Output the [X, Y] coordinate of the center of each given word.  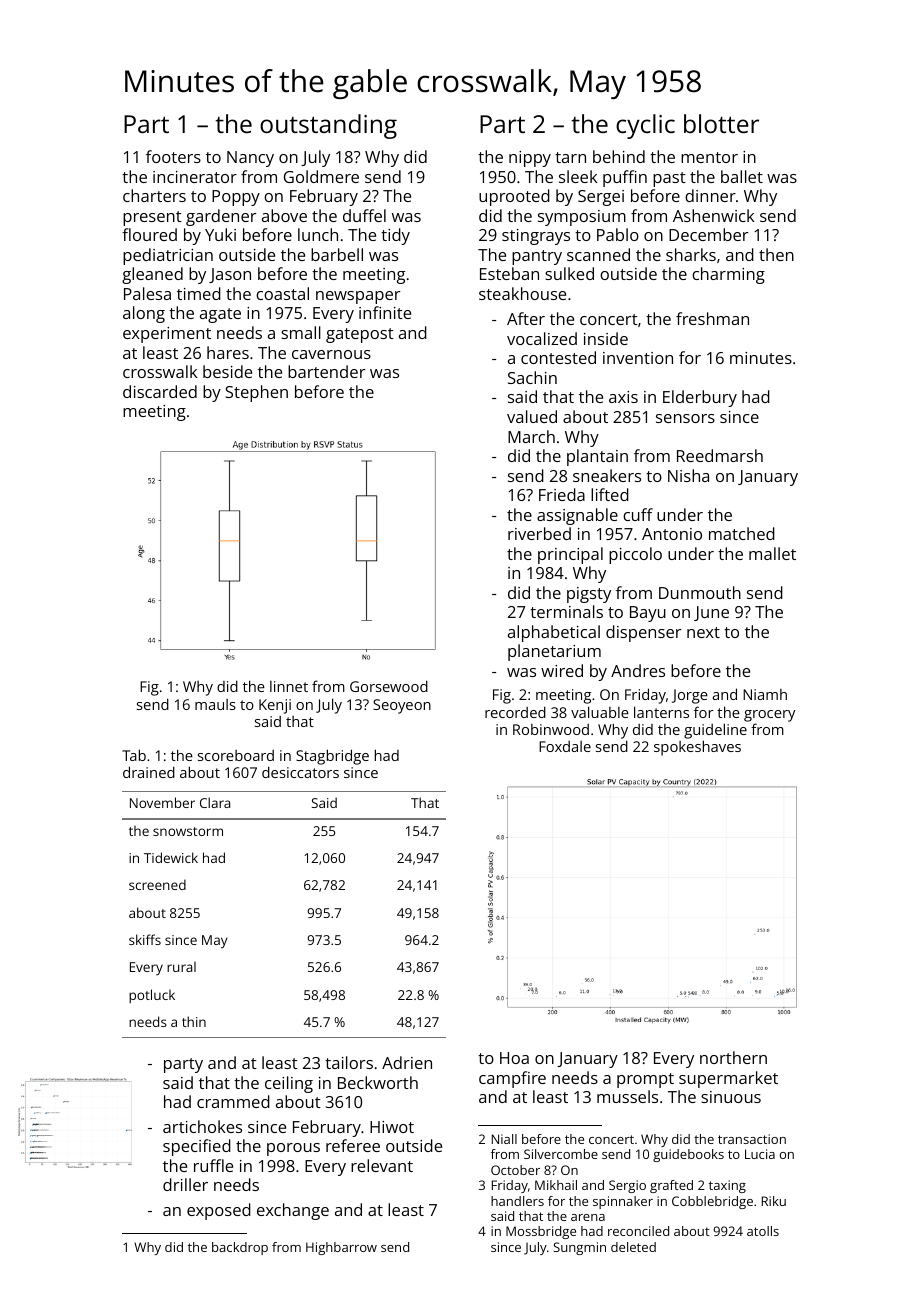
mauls [215, 704]
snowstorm [188, 831]
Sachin [532, 377]
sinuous [731, 1097]
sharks [691, 254]
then [776, 254]
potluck [152, 996]
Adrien [407, 1062]
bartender [326, 371]
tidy [395, 236]
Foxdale [565, 746]
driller [185, 1184]
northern [733, 1057]
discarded [160, 391]
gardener [221, 217]
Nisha [688, 475]
